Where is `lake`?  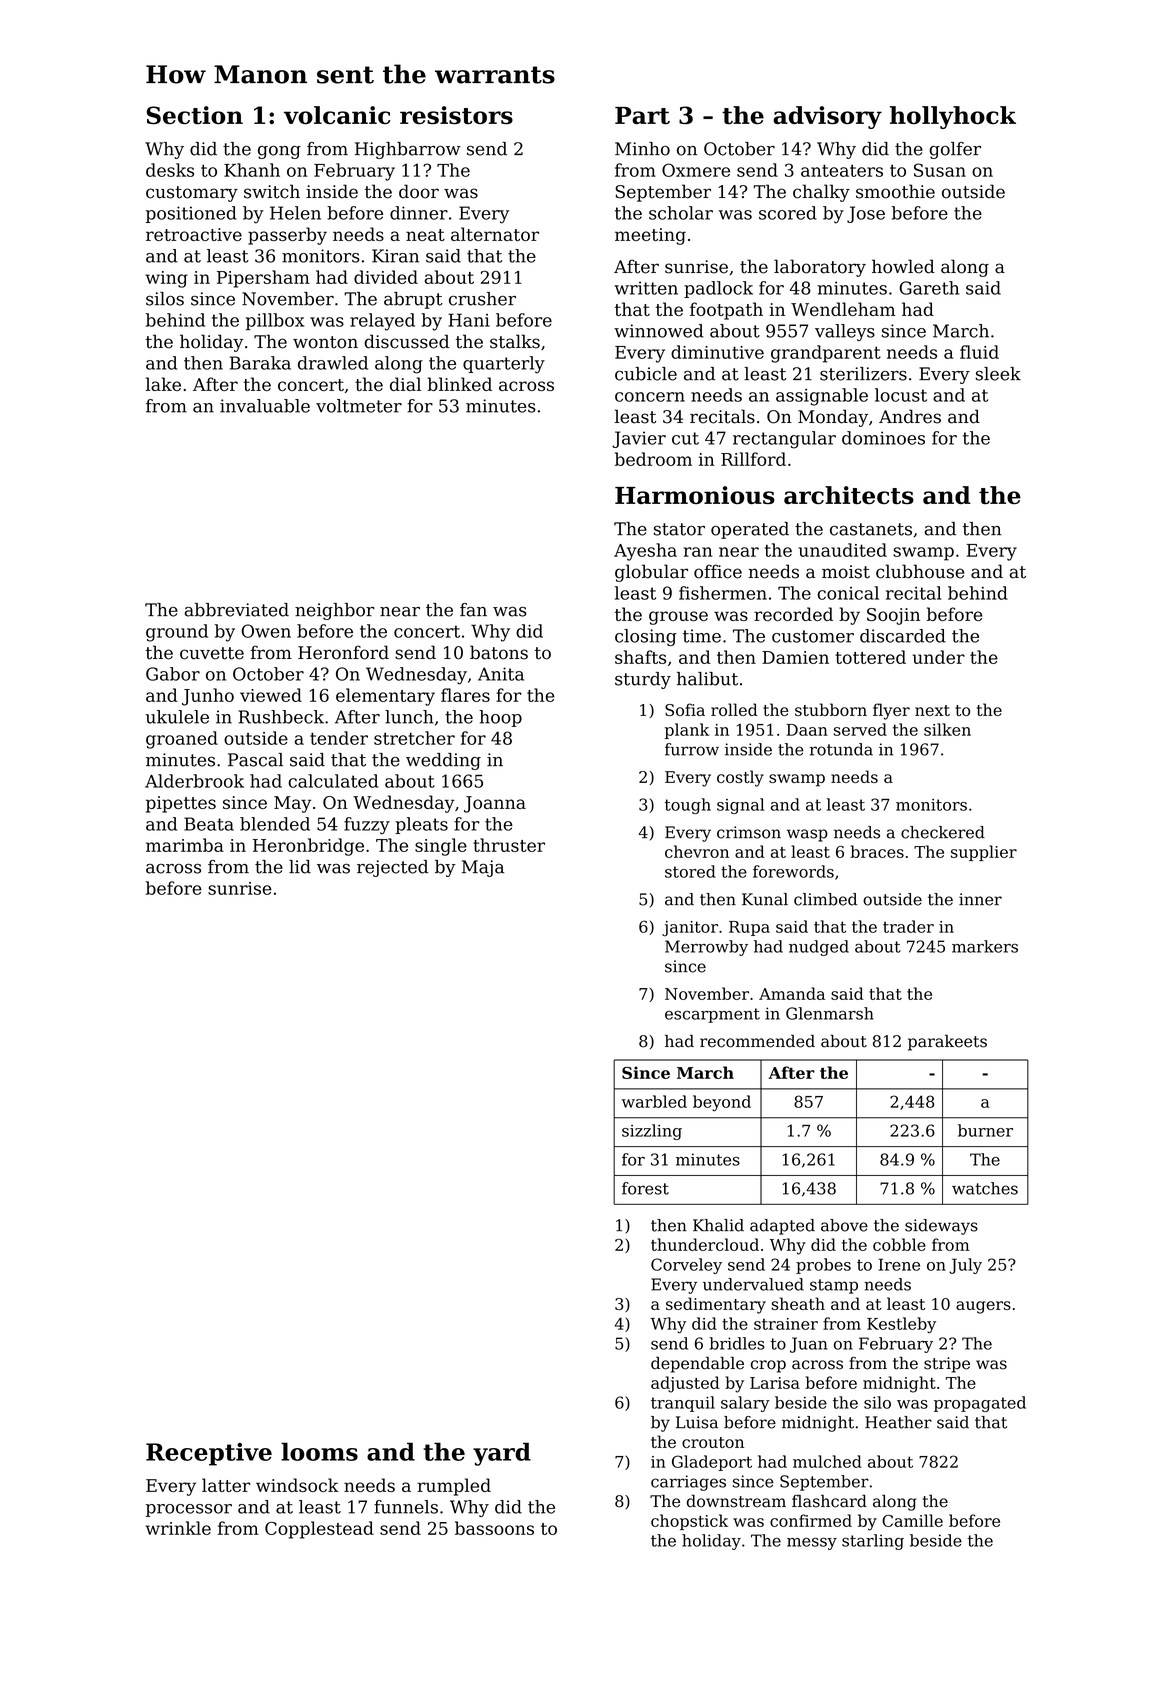
lake is located at coordinates (163, 384).
